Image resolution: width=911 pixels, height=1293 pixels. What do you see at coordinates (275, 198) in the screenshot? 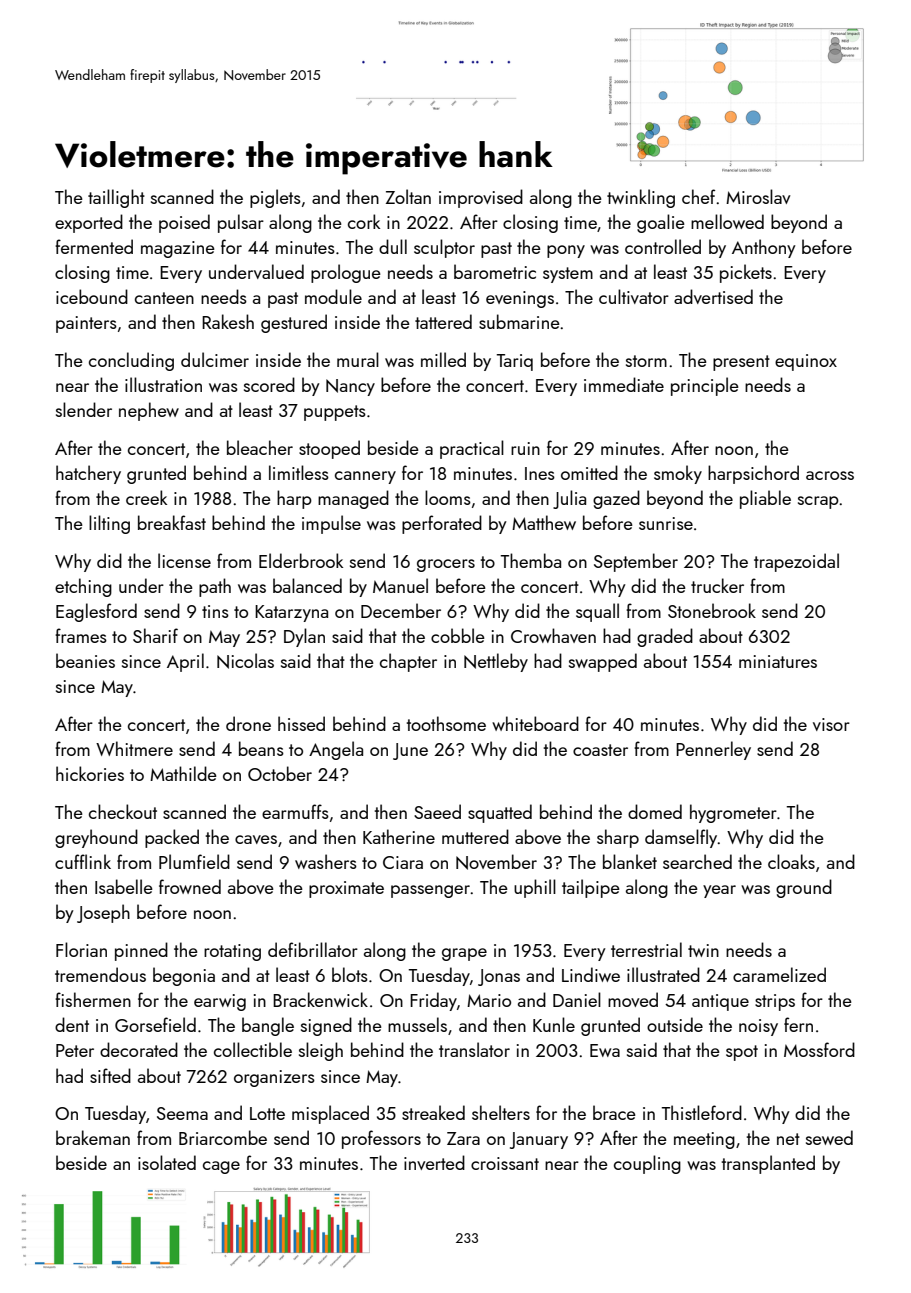
I see `piglets` at bounding box center [275, 198].
